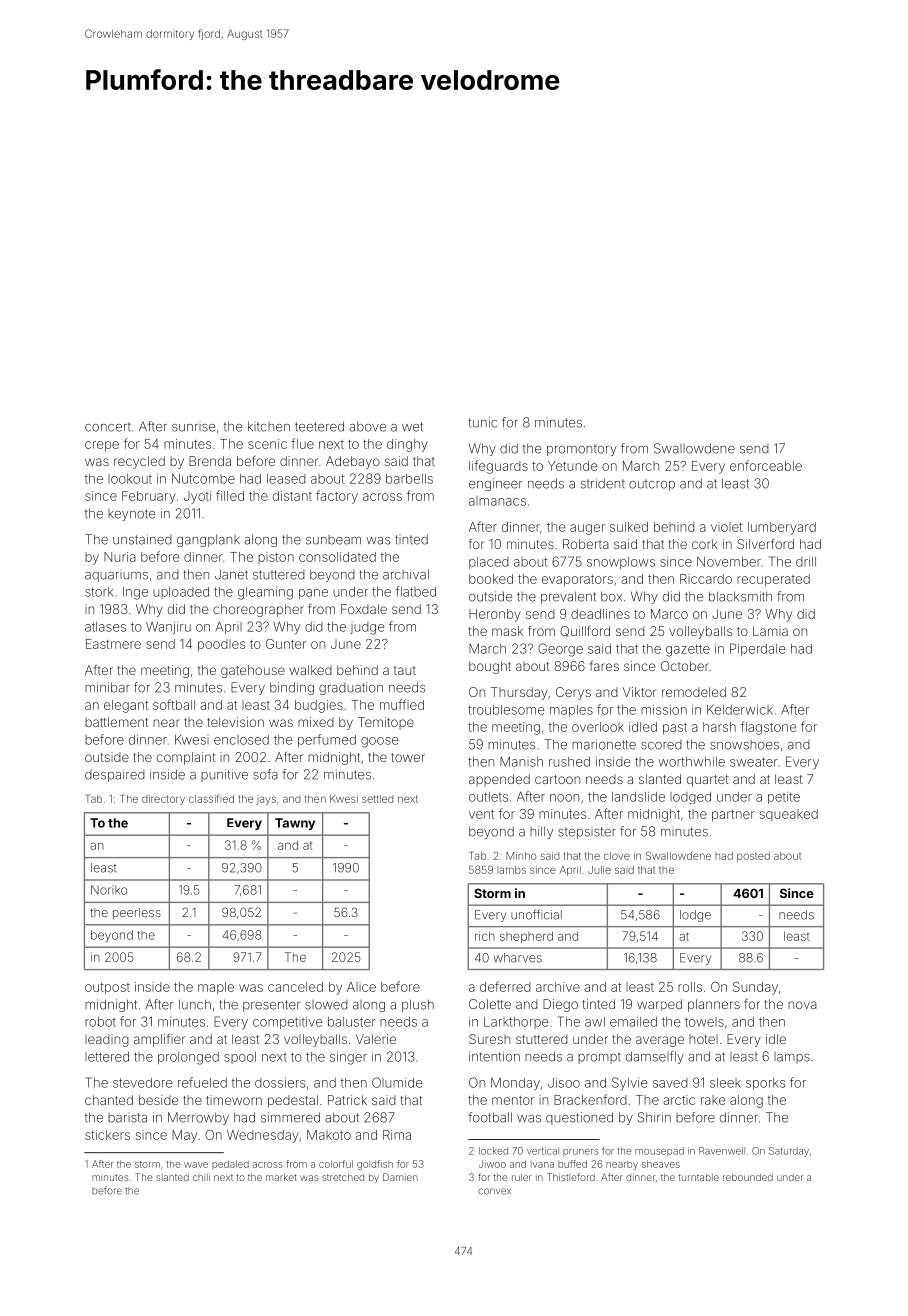 The image size is (908, 1316). Describe the element at coordinates (201, 1177) in the screenshot. I see `chili` at that location.
